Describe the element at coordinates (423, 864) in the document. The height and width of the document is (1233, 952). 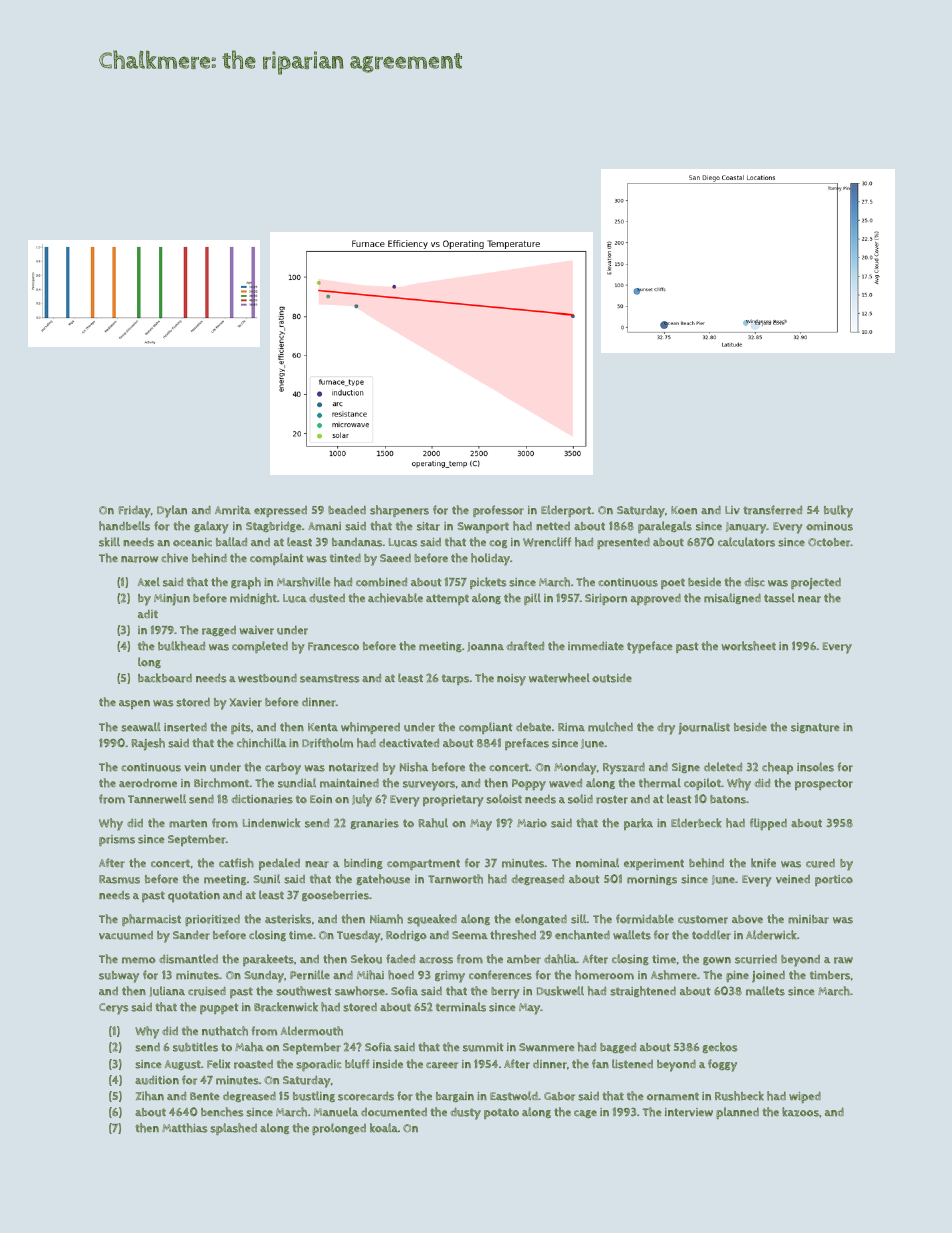
I see `compartment` at that location.
